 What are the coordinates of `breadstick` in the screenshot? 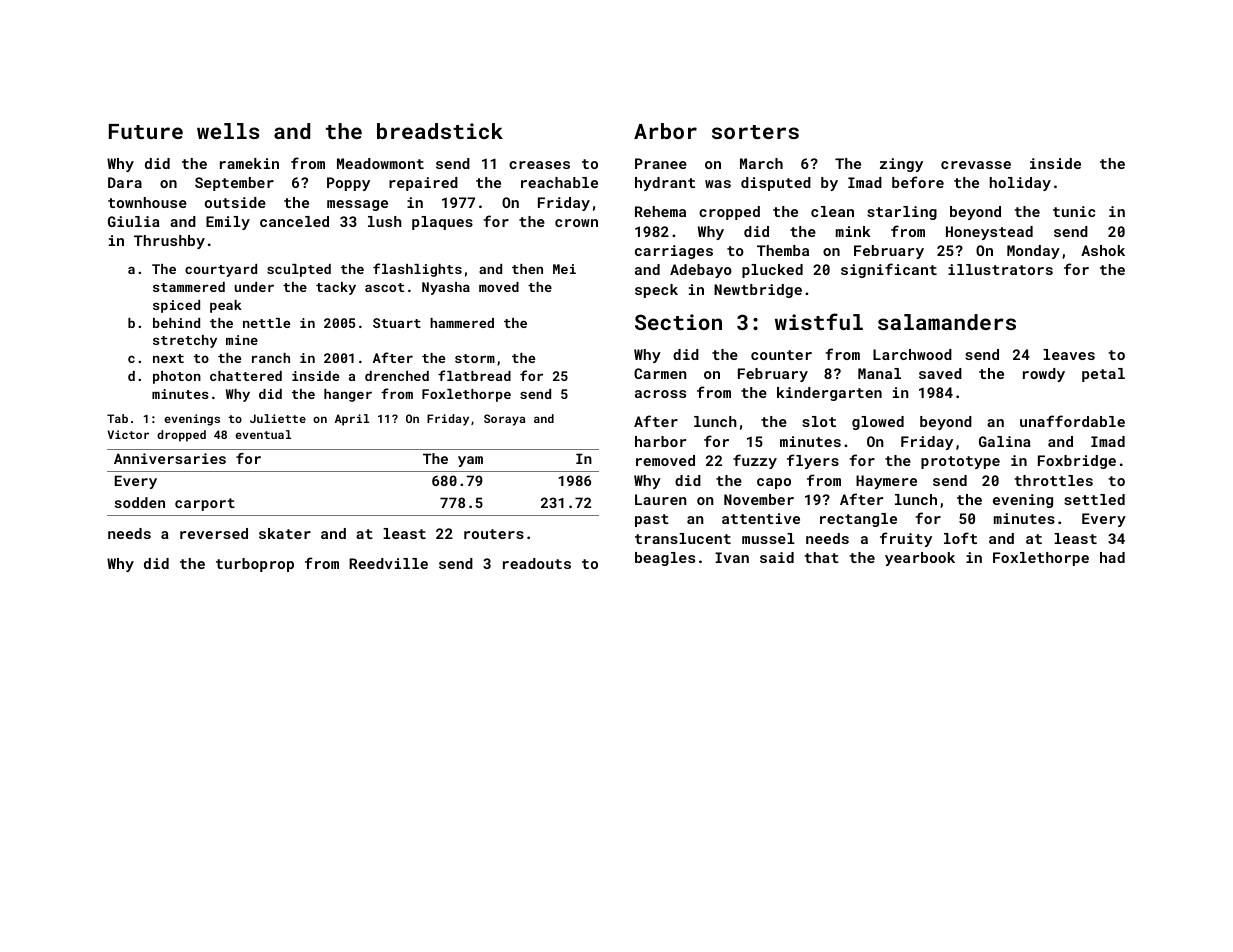 It's located at (440, 131).
